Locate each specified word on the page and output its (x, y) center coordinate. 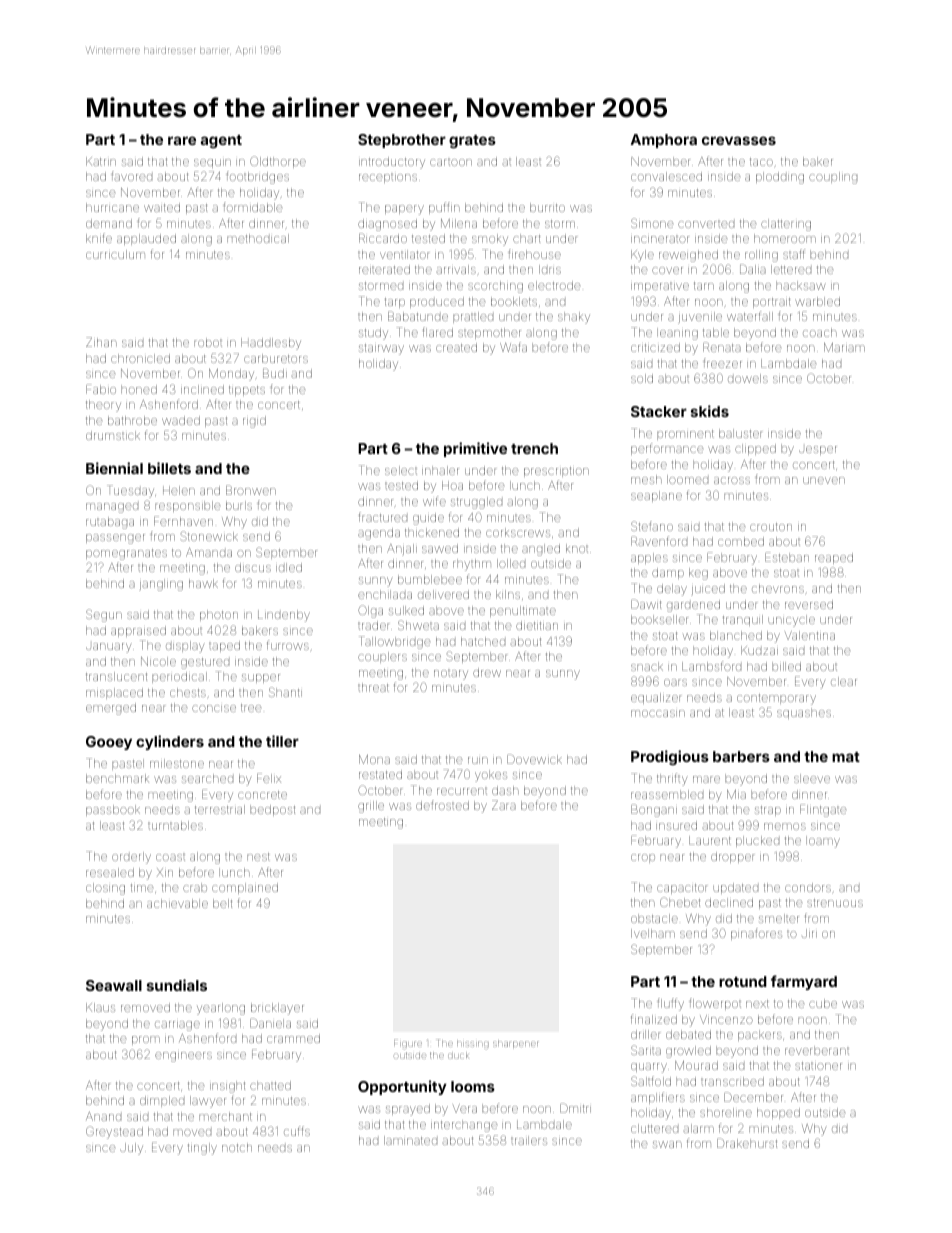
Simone (652, 223)
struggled (476, 503)
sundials (177, 985)
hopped (778, 1113)
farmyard (804, 982)
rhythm (472, 565)
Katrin (101, 161)
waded (181, 420)
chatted (270, 1085)
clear (844, 681)
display (185, 647)
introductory (392, 163)
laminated (410, 1140)
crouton (771, 527)
